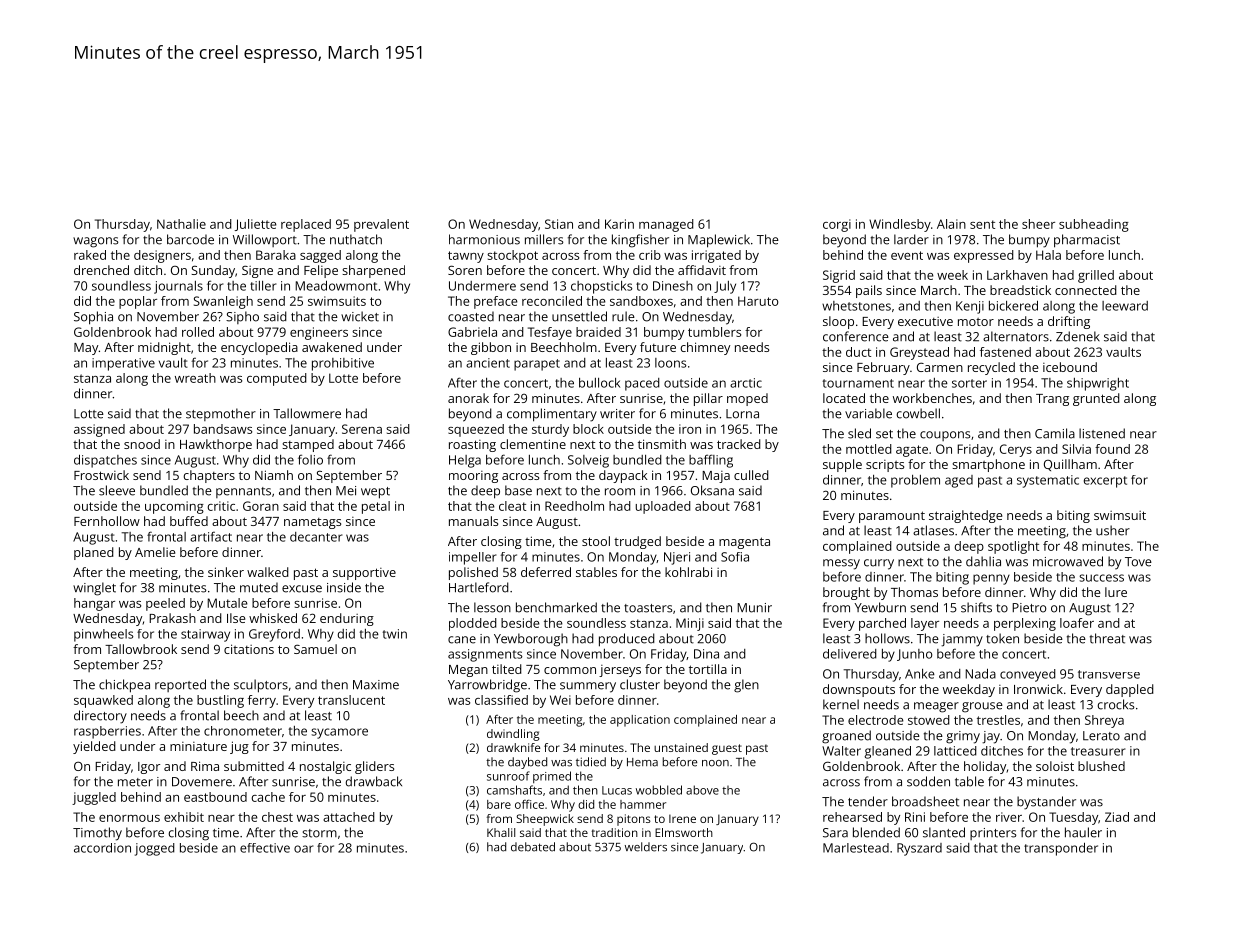 This screenshot has width=1233, height=952. Describe the element at coordinates (101, 270) in the screenshot. I see `drenched` at that location.
